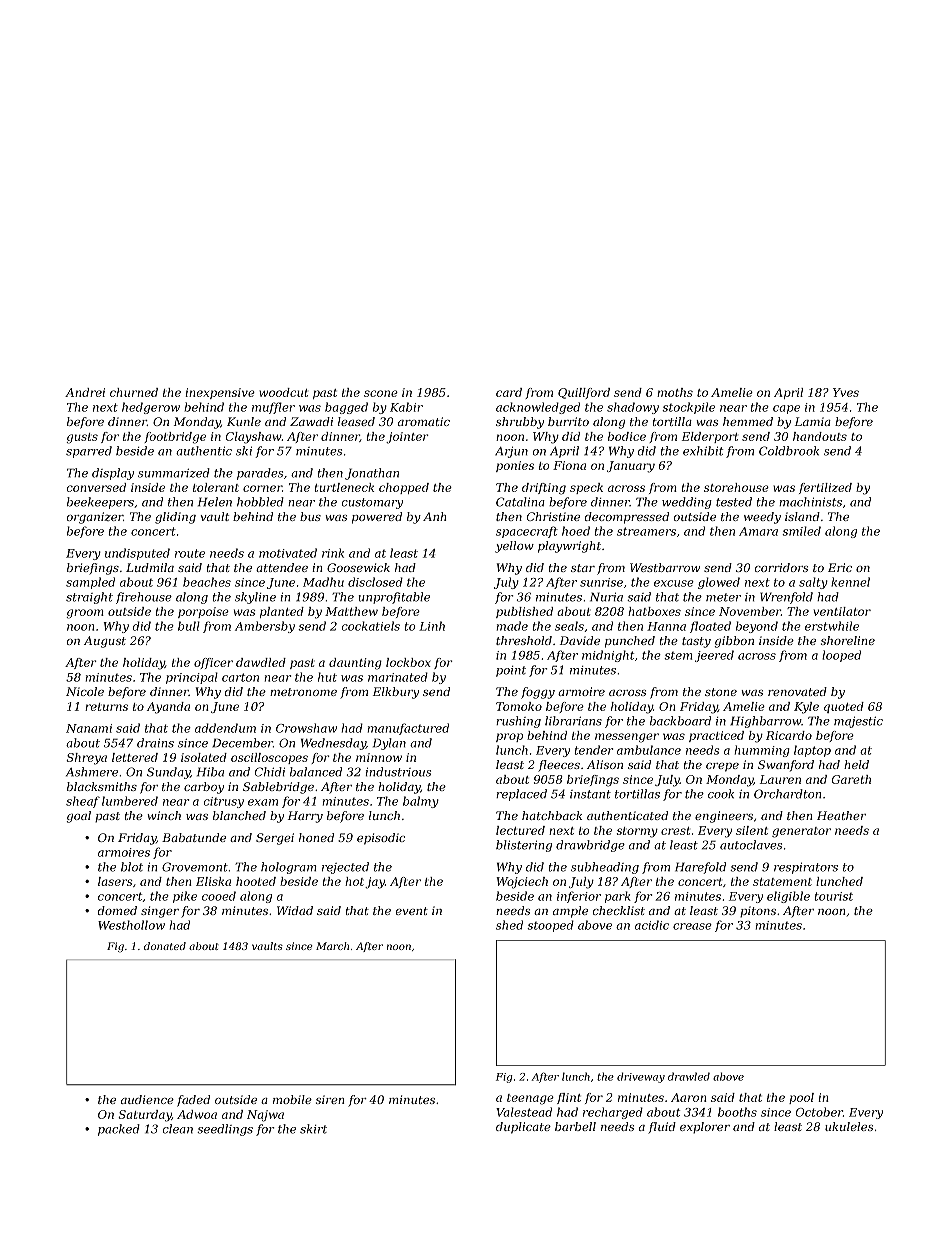 The image size is (952, 1233). I want to click on fleeces, so click(559, 766).
